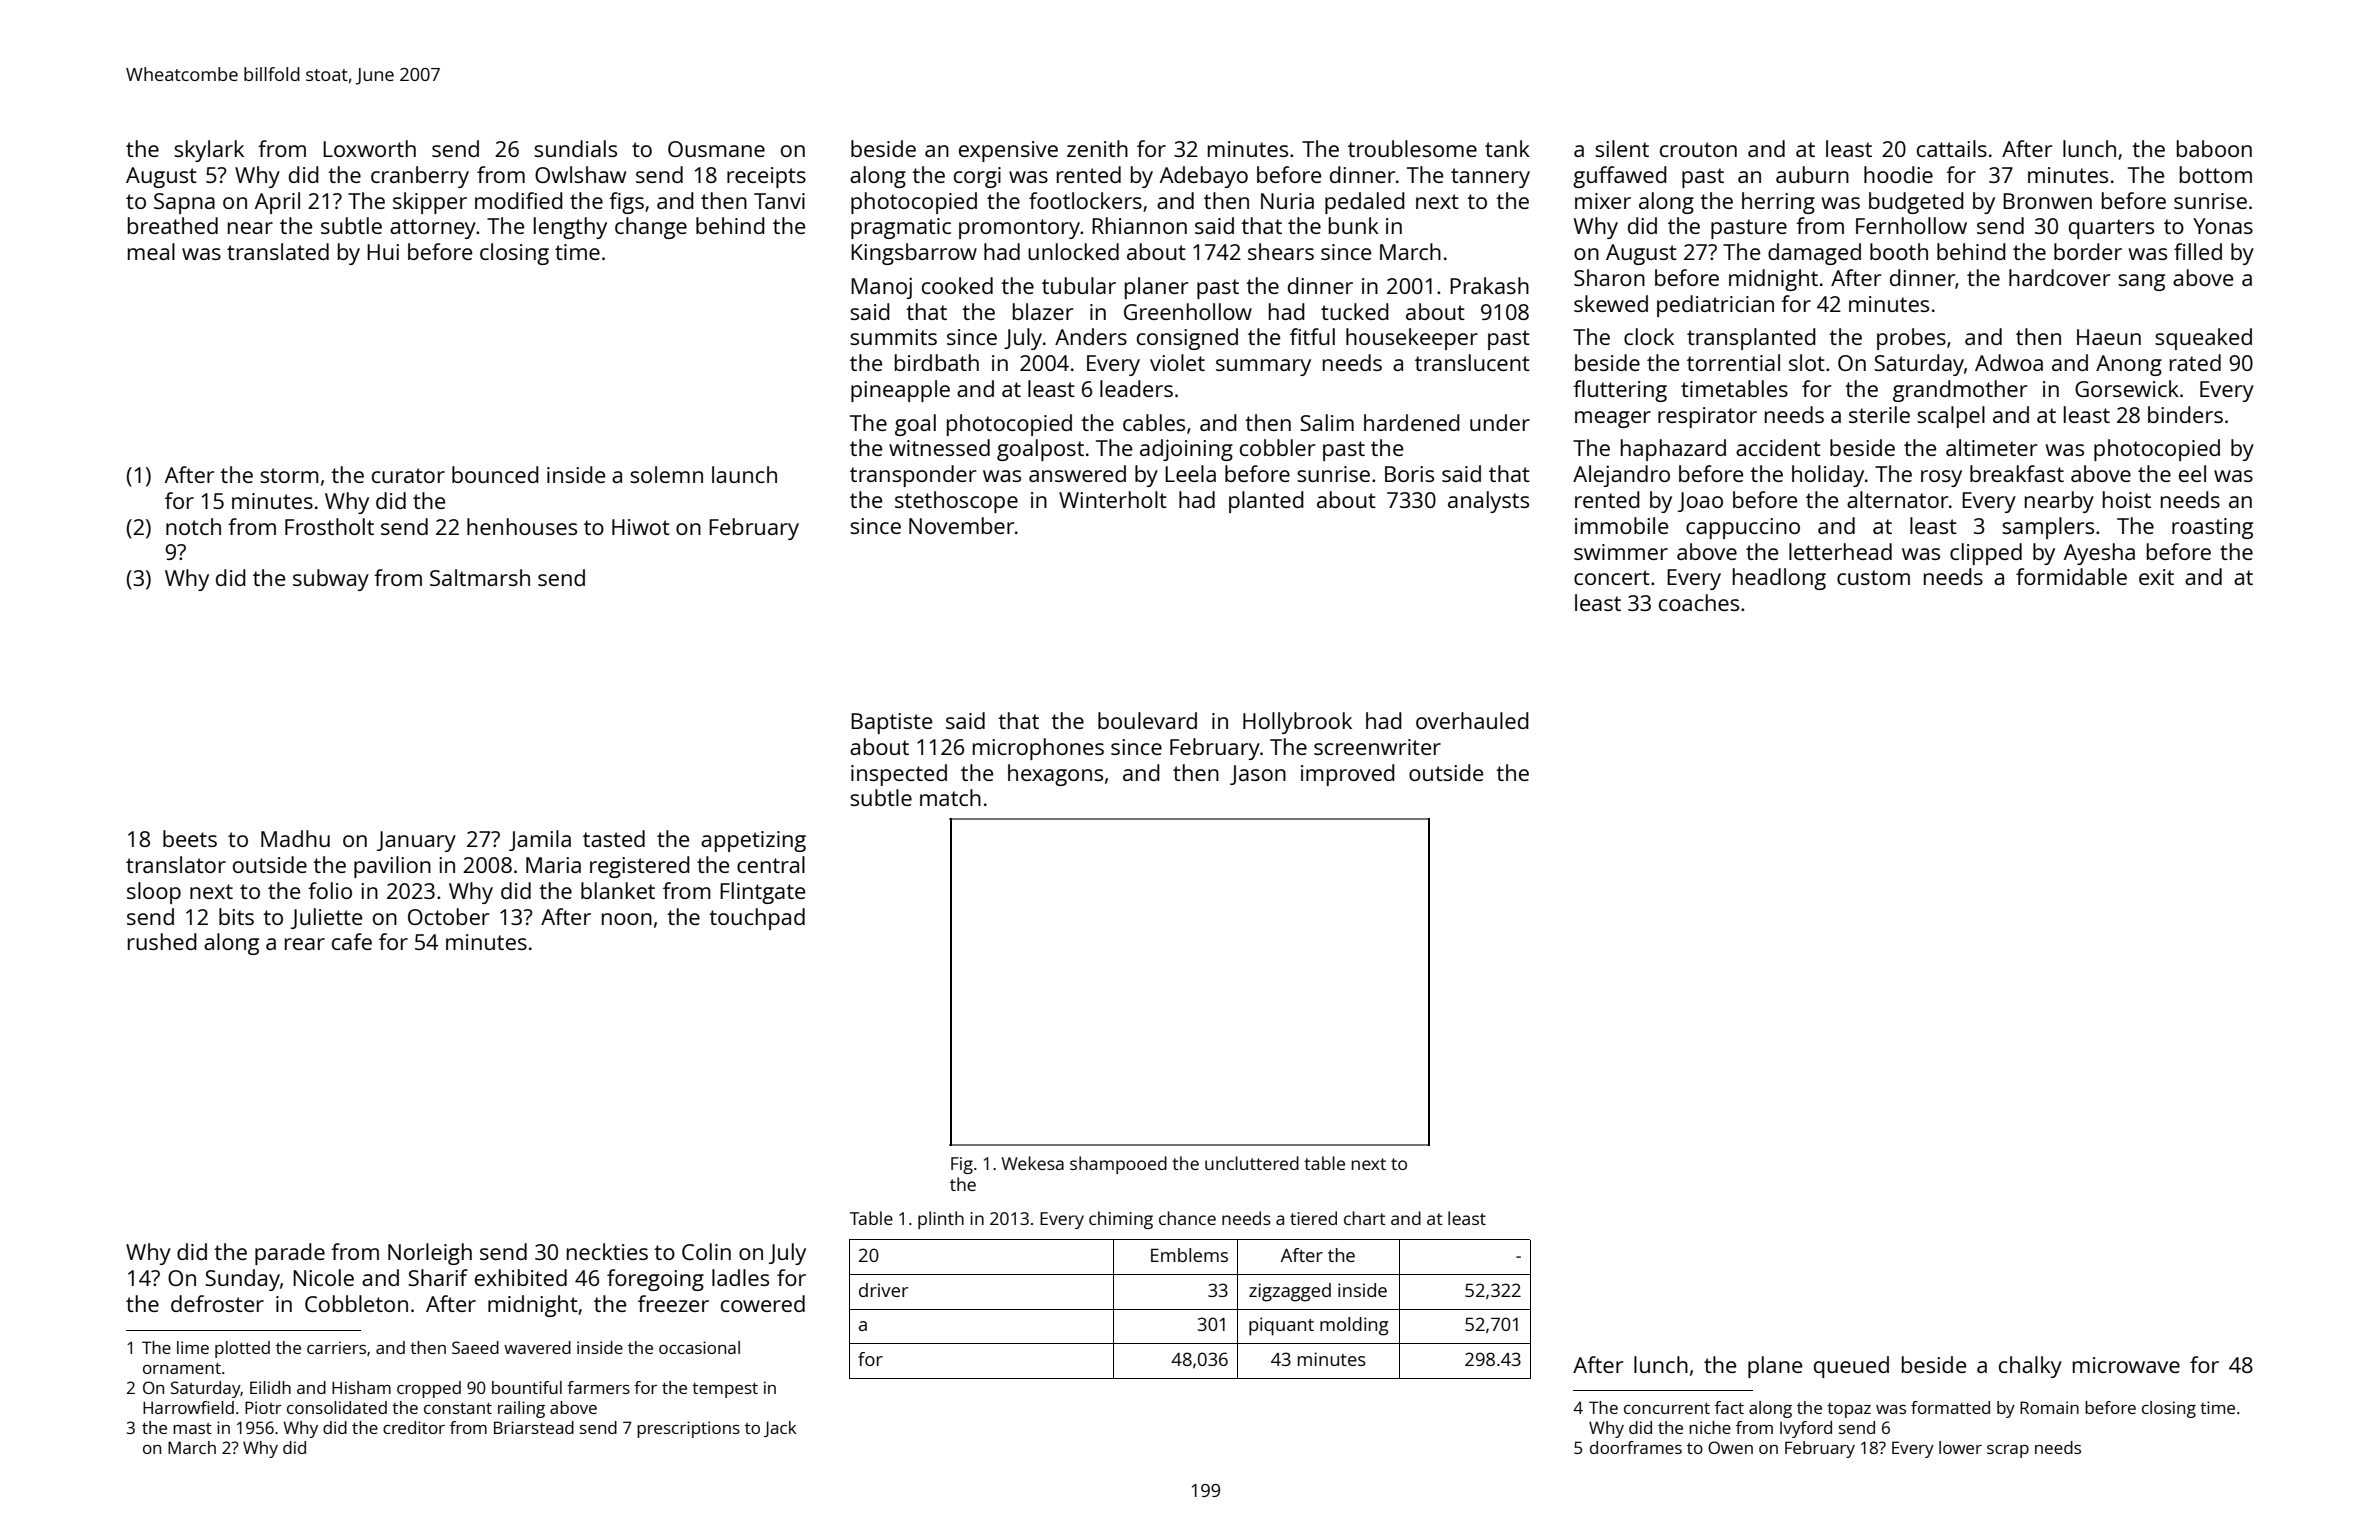  I want to click on defroster, so click(217, 1303).
